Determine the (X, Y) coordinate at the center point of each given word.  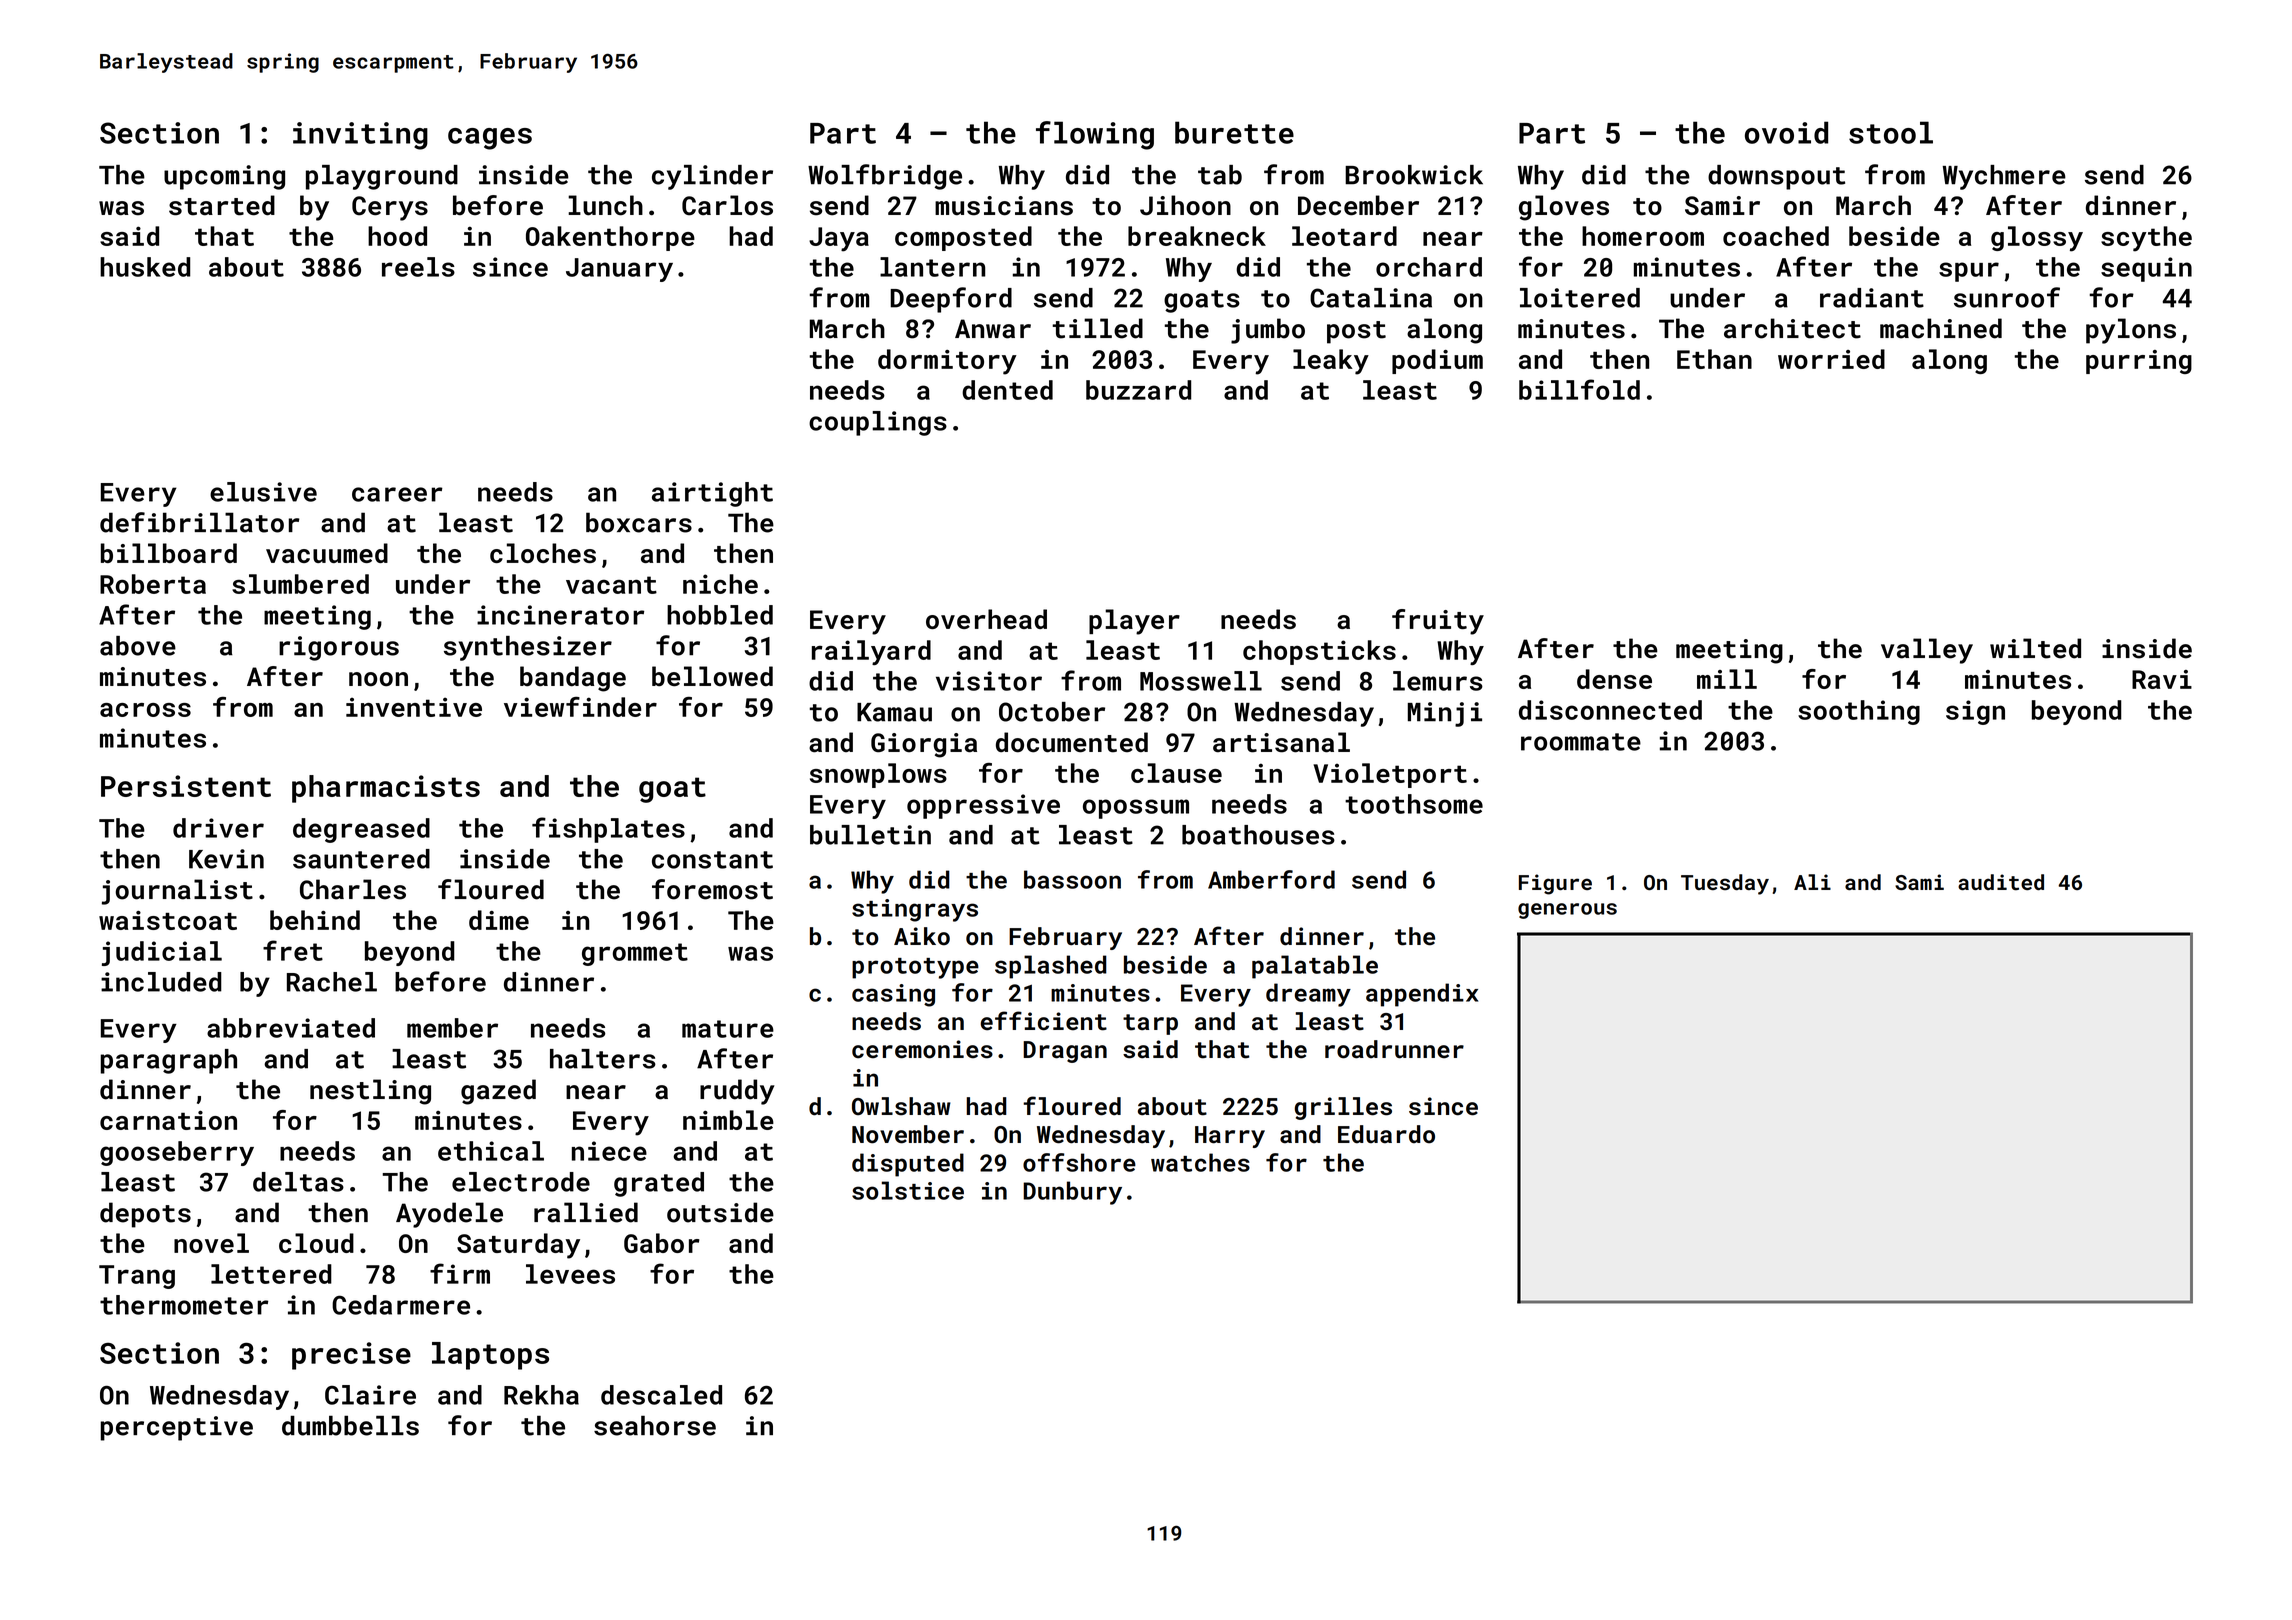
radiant (1872, 298)
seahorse (655, 1425)
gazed (498, 1092)
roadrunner (1394, 1049)
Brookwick (1414, 175)
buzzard (1138, 390)
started (222, 205)
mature (728, 1029)
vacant (611, 585)
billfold (1579, 389)
